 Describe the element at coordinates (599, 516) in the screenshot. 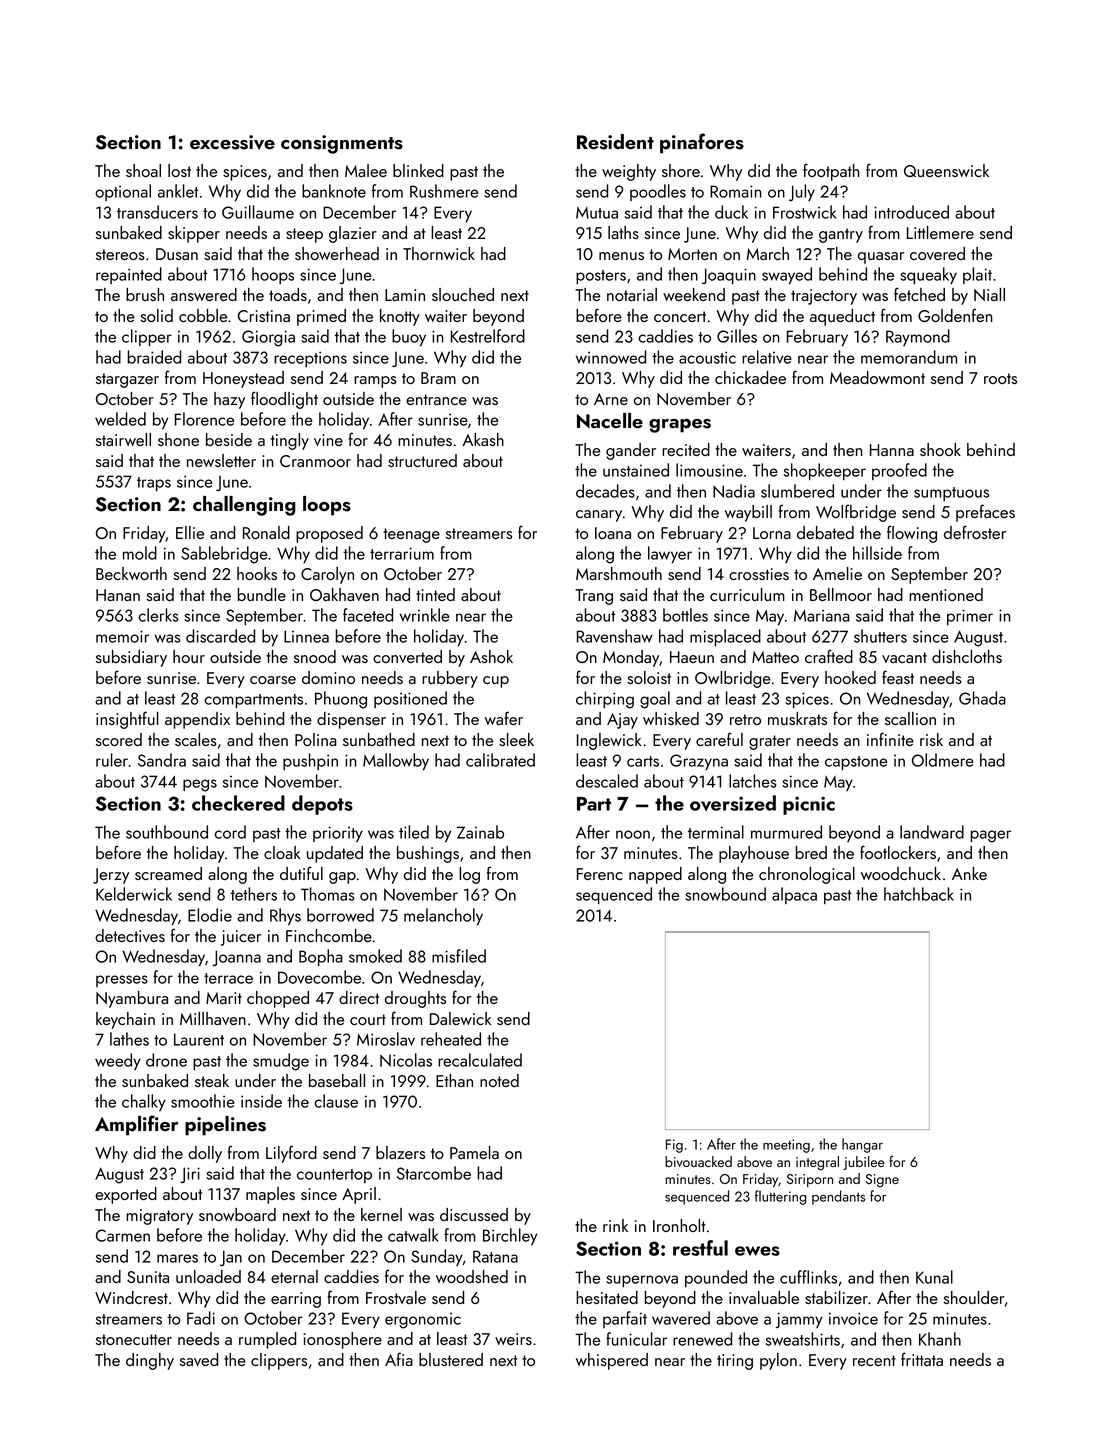

I see `canary` at that location.
